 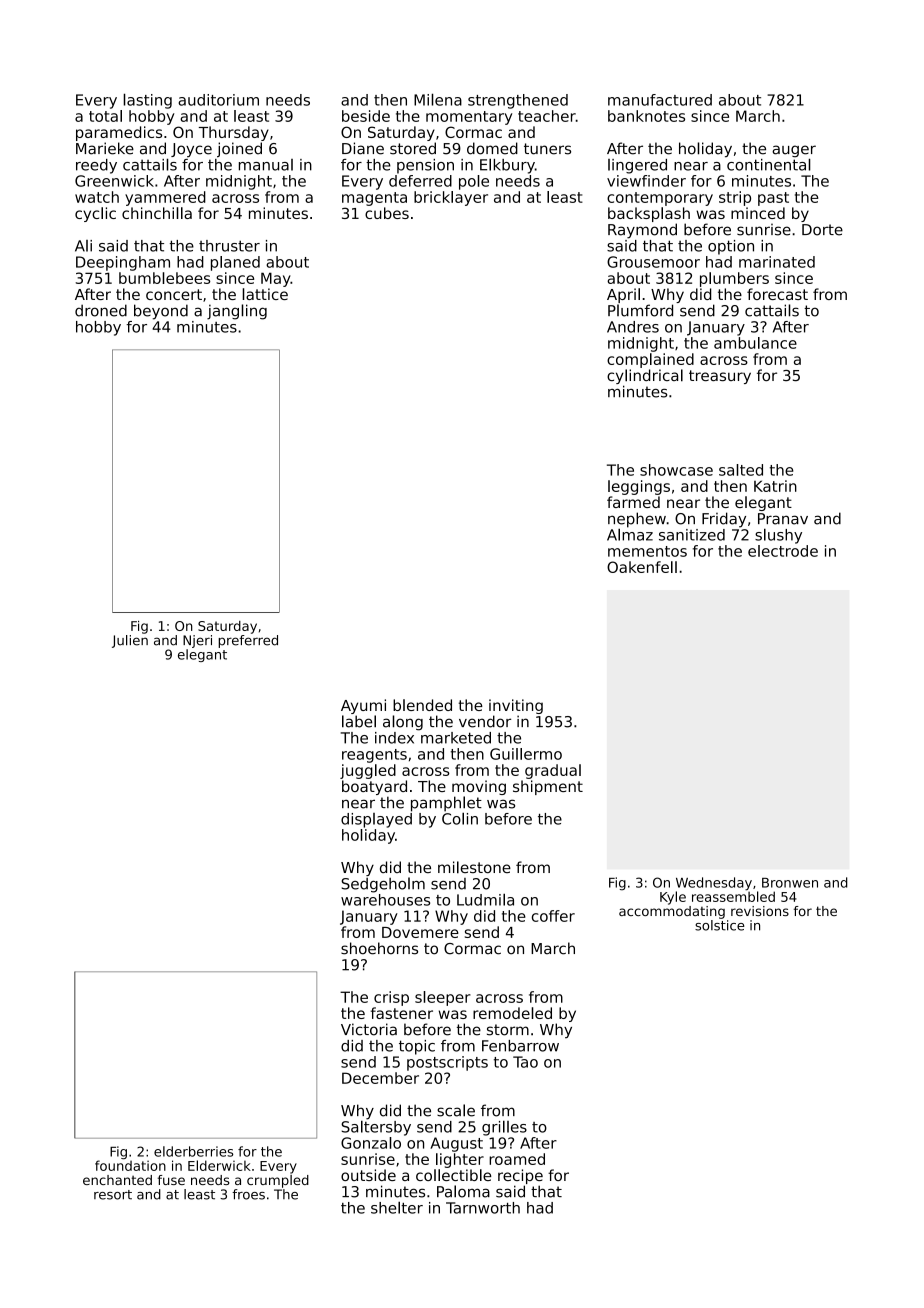 What do you see at coordinates (113, 1195) in the document?
I see `resort` at bounding box center [113, 1195].
